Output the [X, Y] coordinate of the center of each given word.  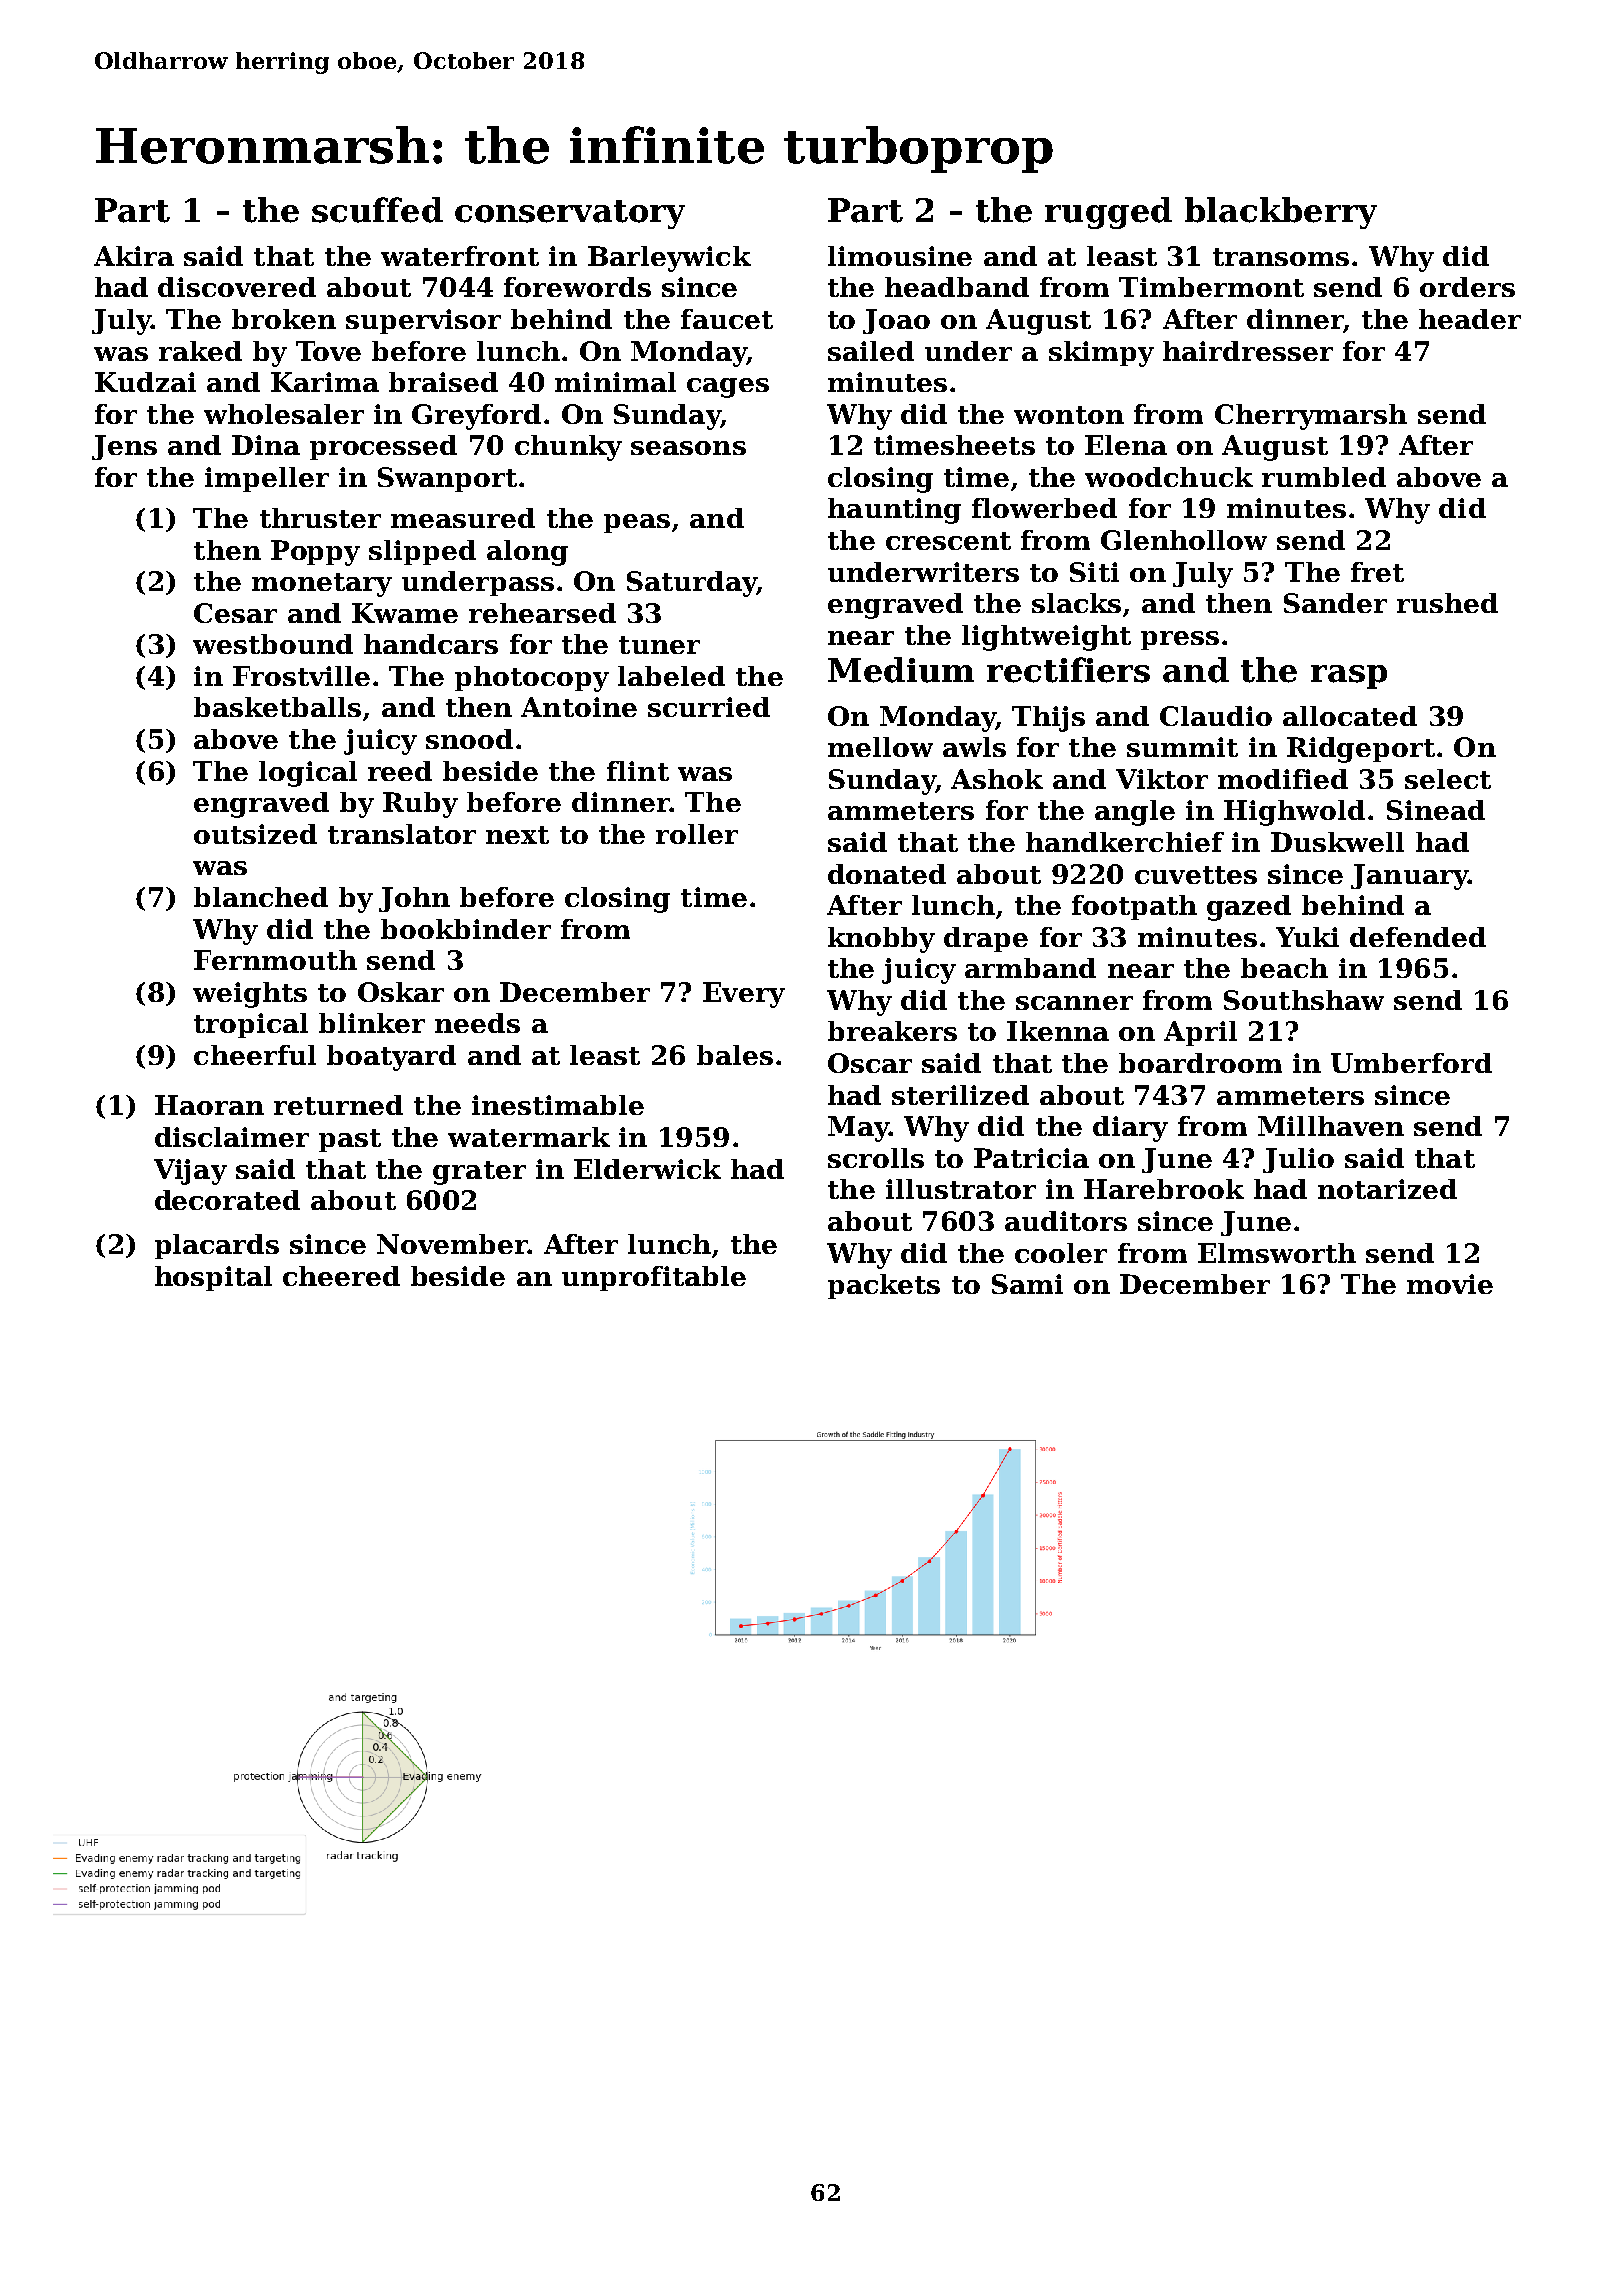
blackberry [1281, 213]
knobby [881, 940]
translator [402, 834]
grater [479, 1173]
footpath [1134, 907]
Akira [134, 256]
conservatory [570, 214]
